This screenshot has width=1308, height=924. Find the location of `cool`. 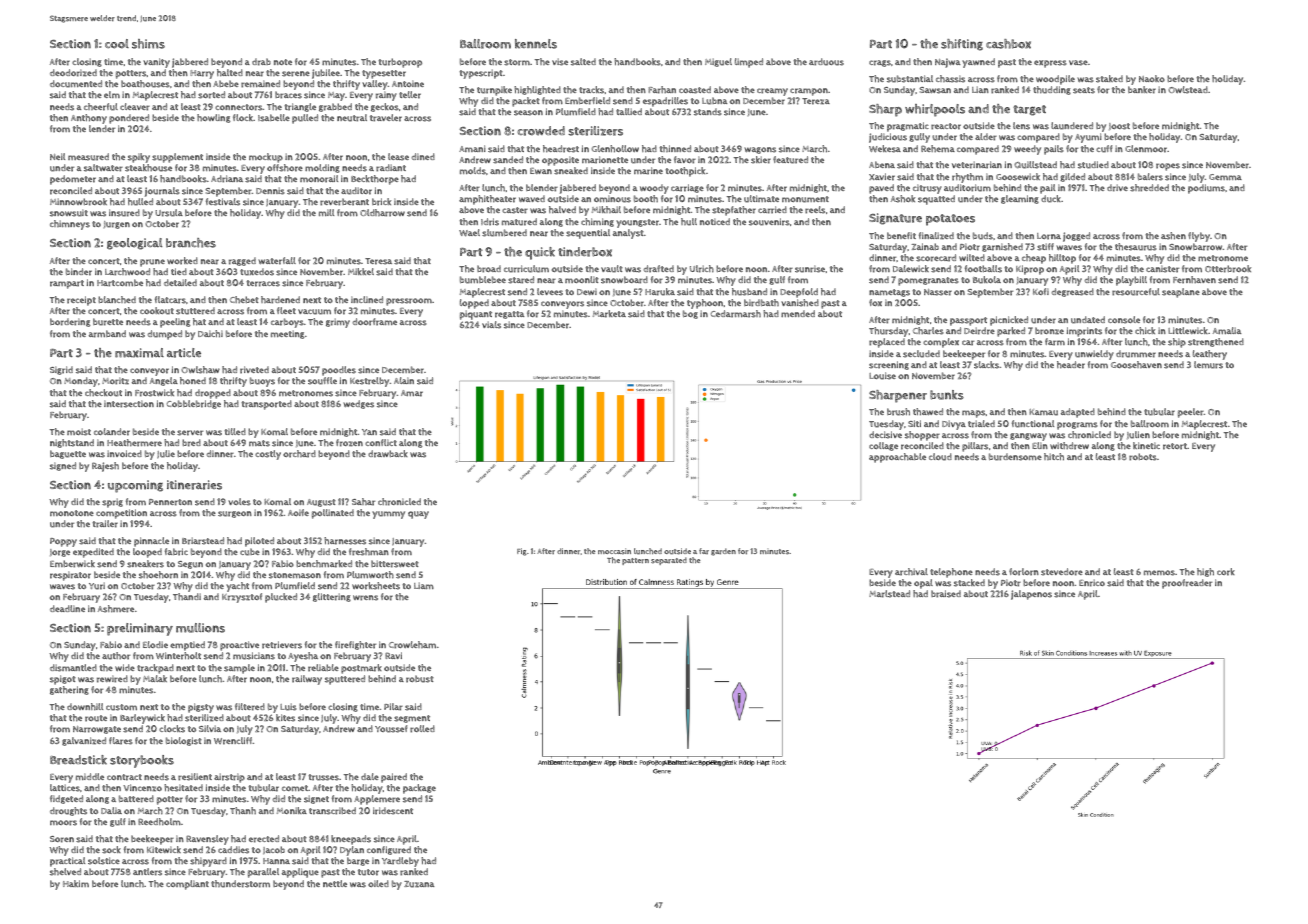

cool is located at coordinates (117, 44).
